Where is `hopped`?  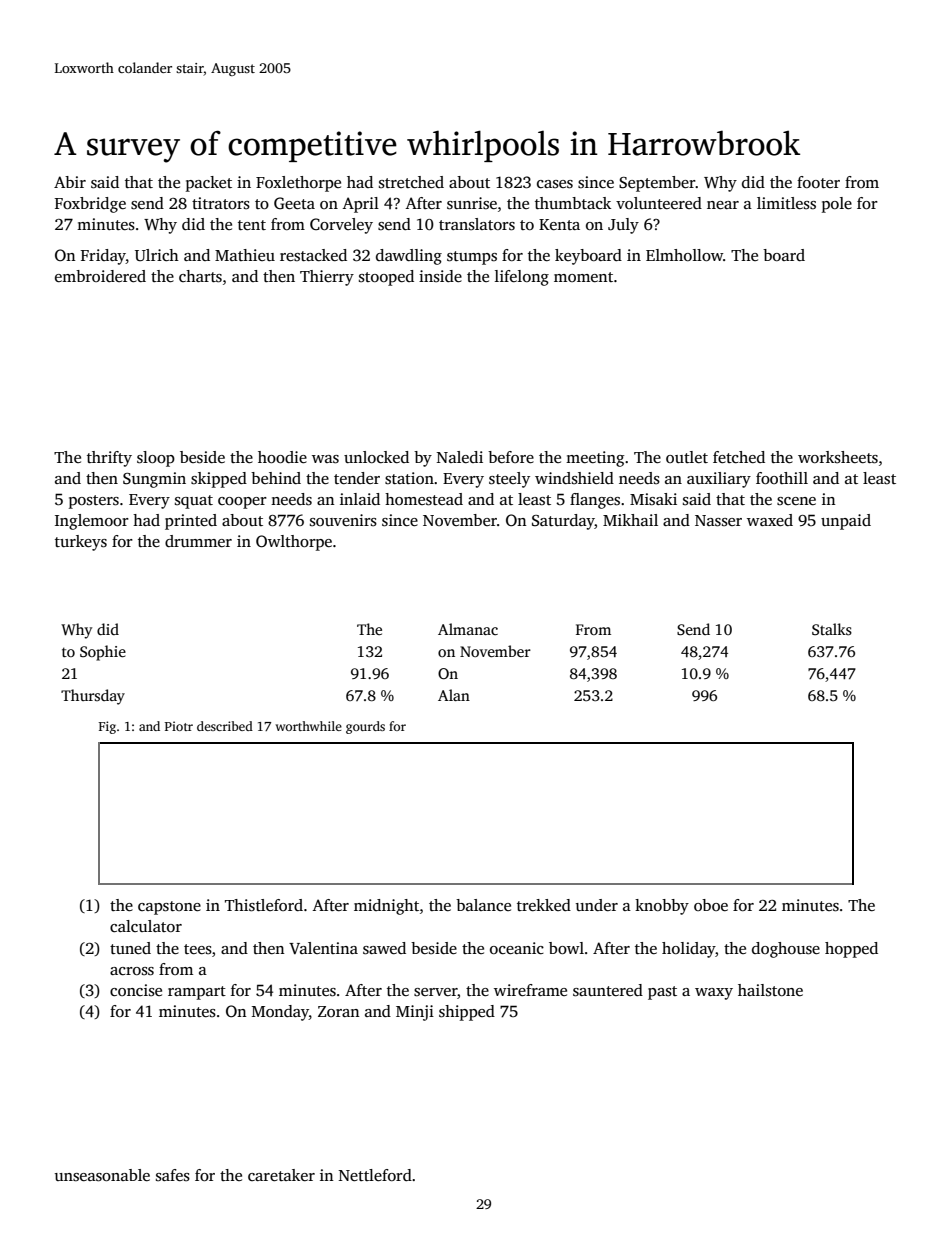 hopped is located at coordinates (851, 950).
